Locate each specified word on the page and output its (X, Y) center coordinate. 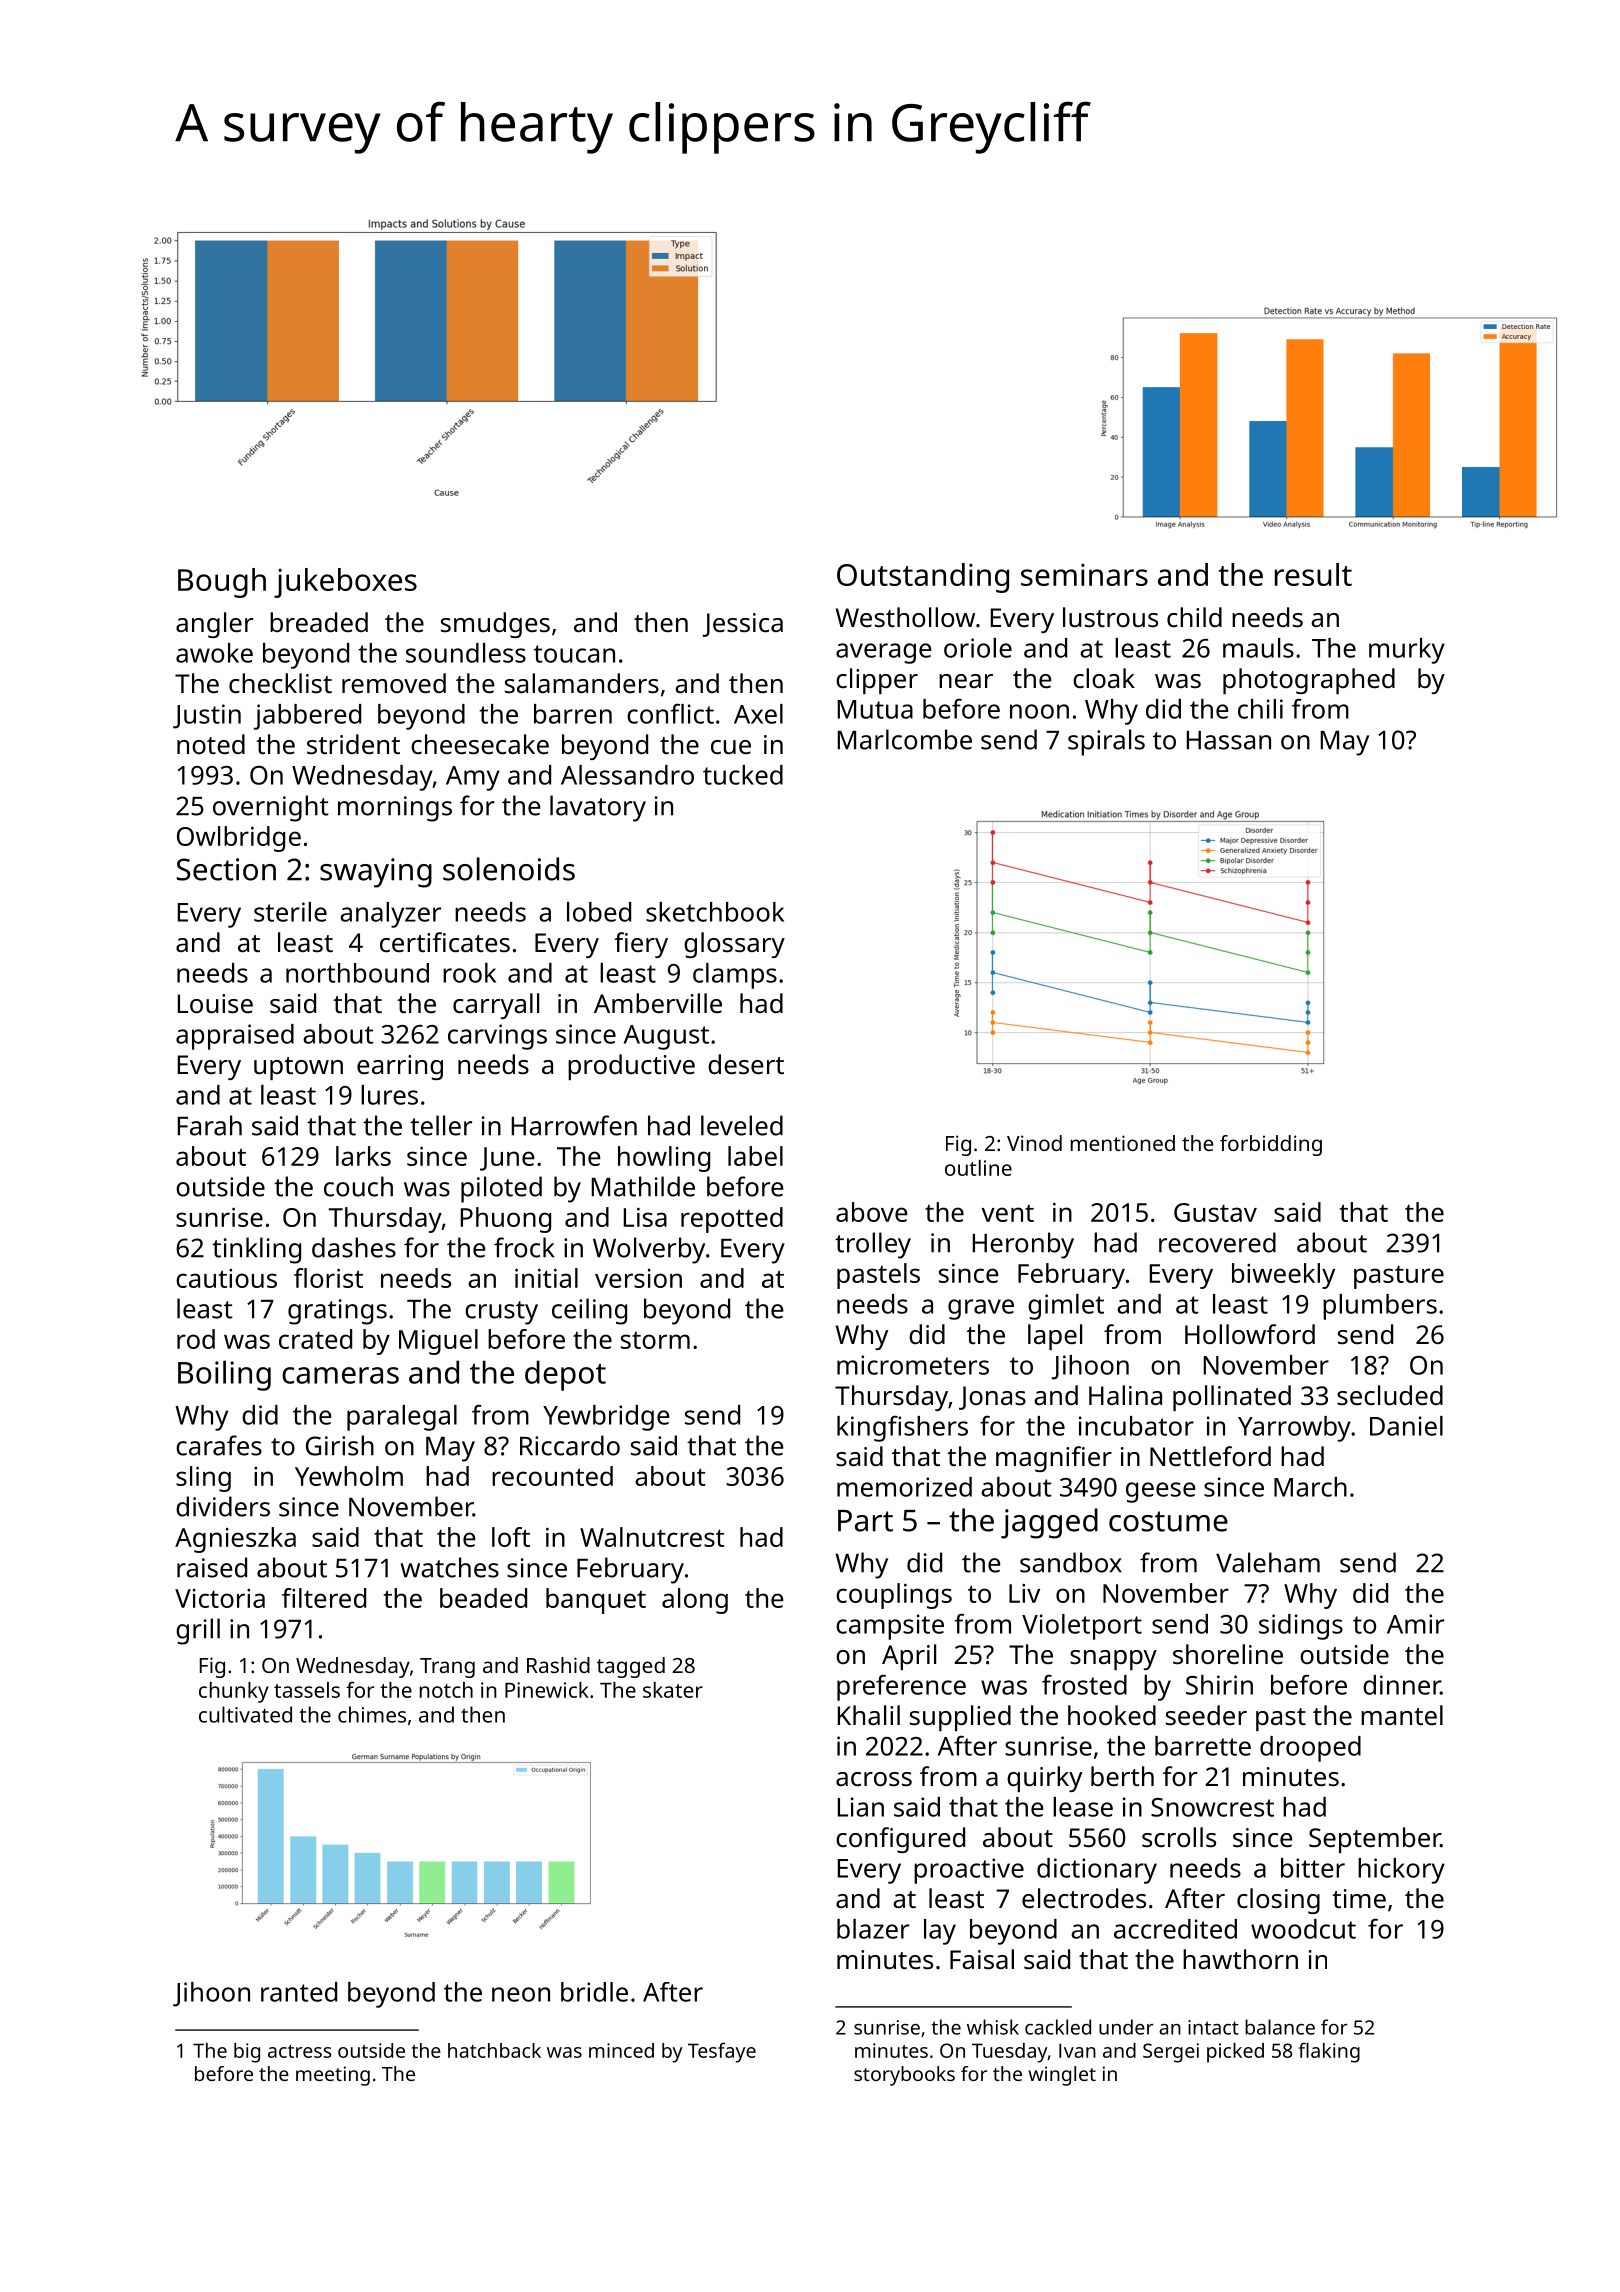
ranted (299, 1992)
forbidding (1271, 1145)
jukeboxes (345, 583)
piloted (501, 1189)
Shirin (1219, 1685)
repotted (732, 1220)
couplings (894, 1596)
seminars (1084, 574)
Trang (447, 1668)
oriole (978, 648)
